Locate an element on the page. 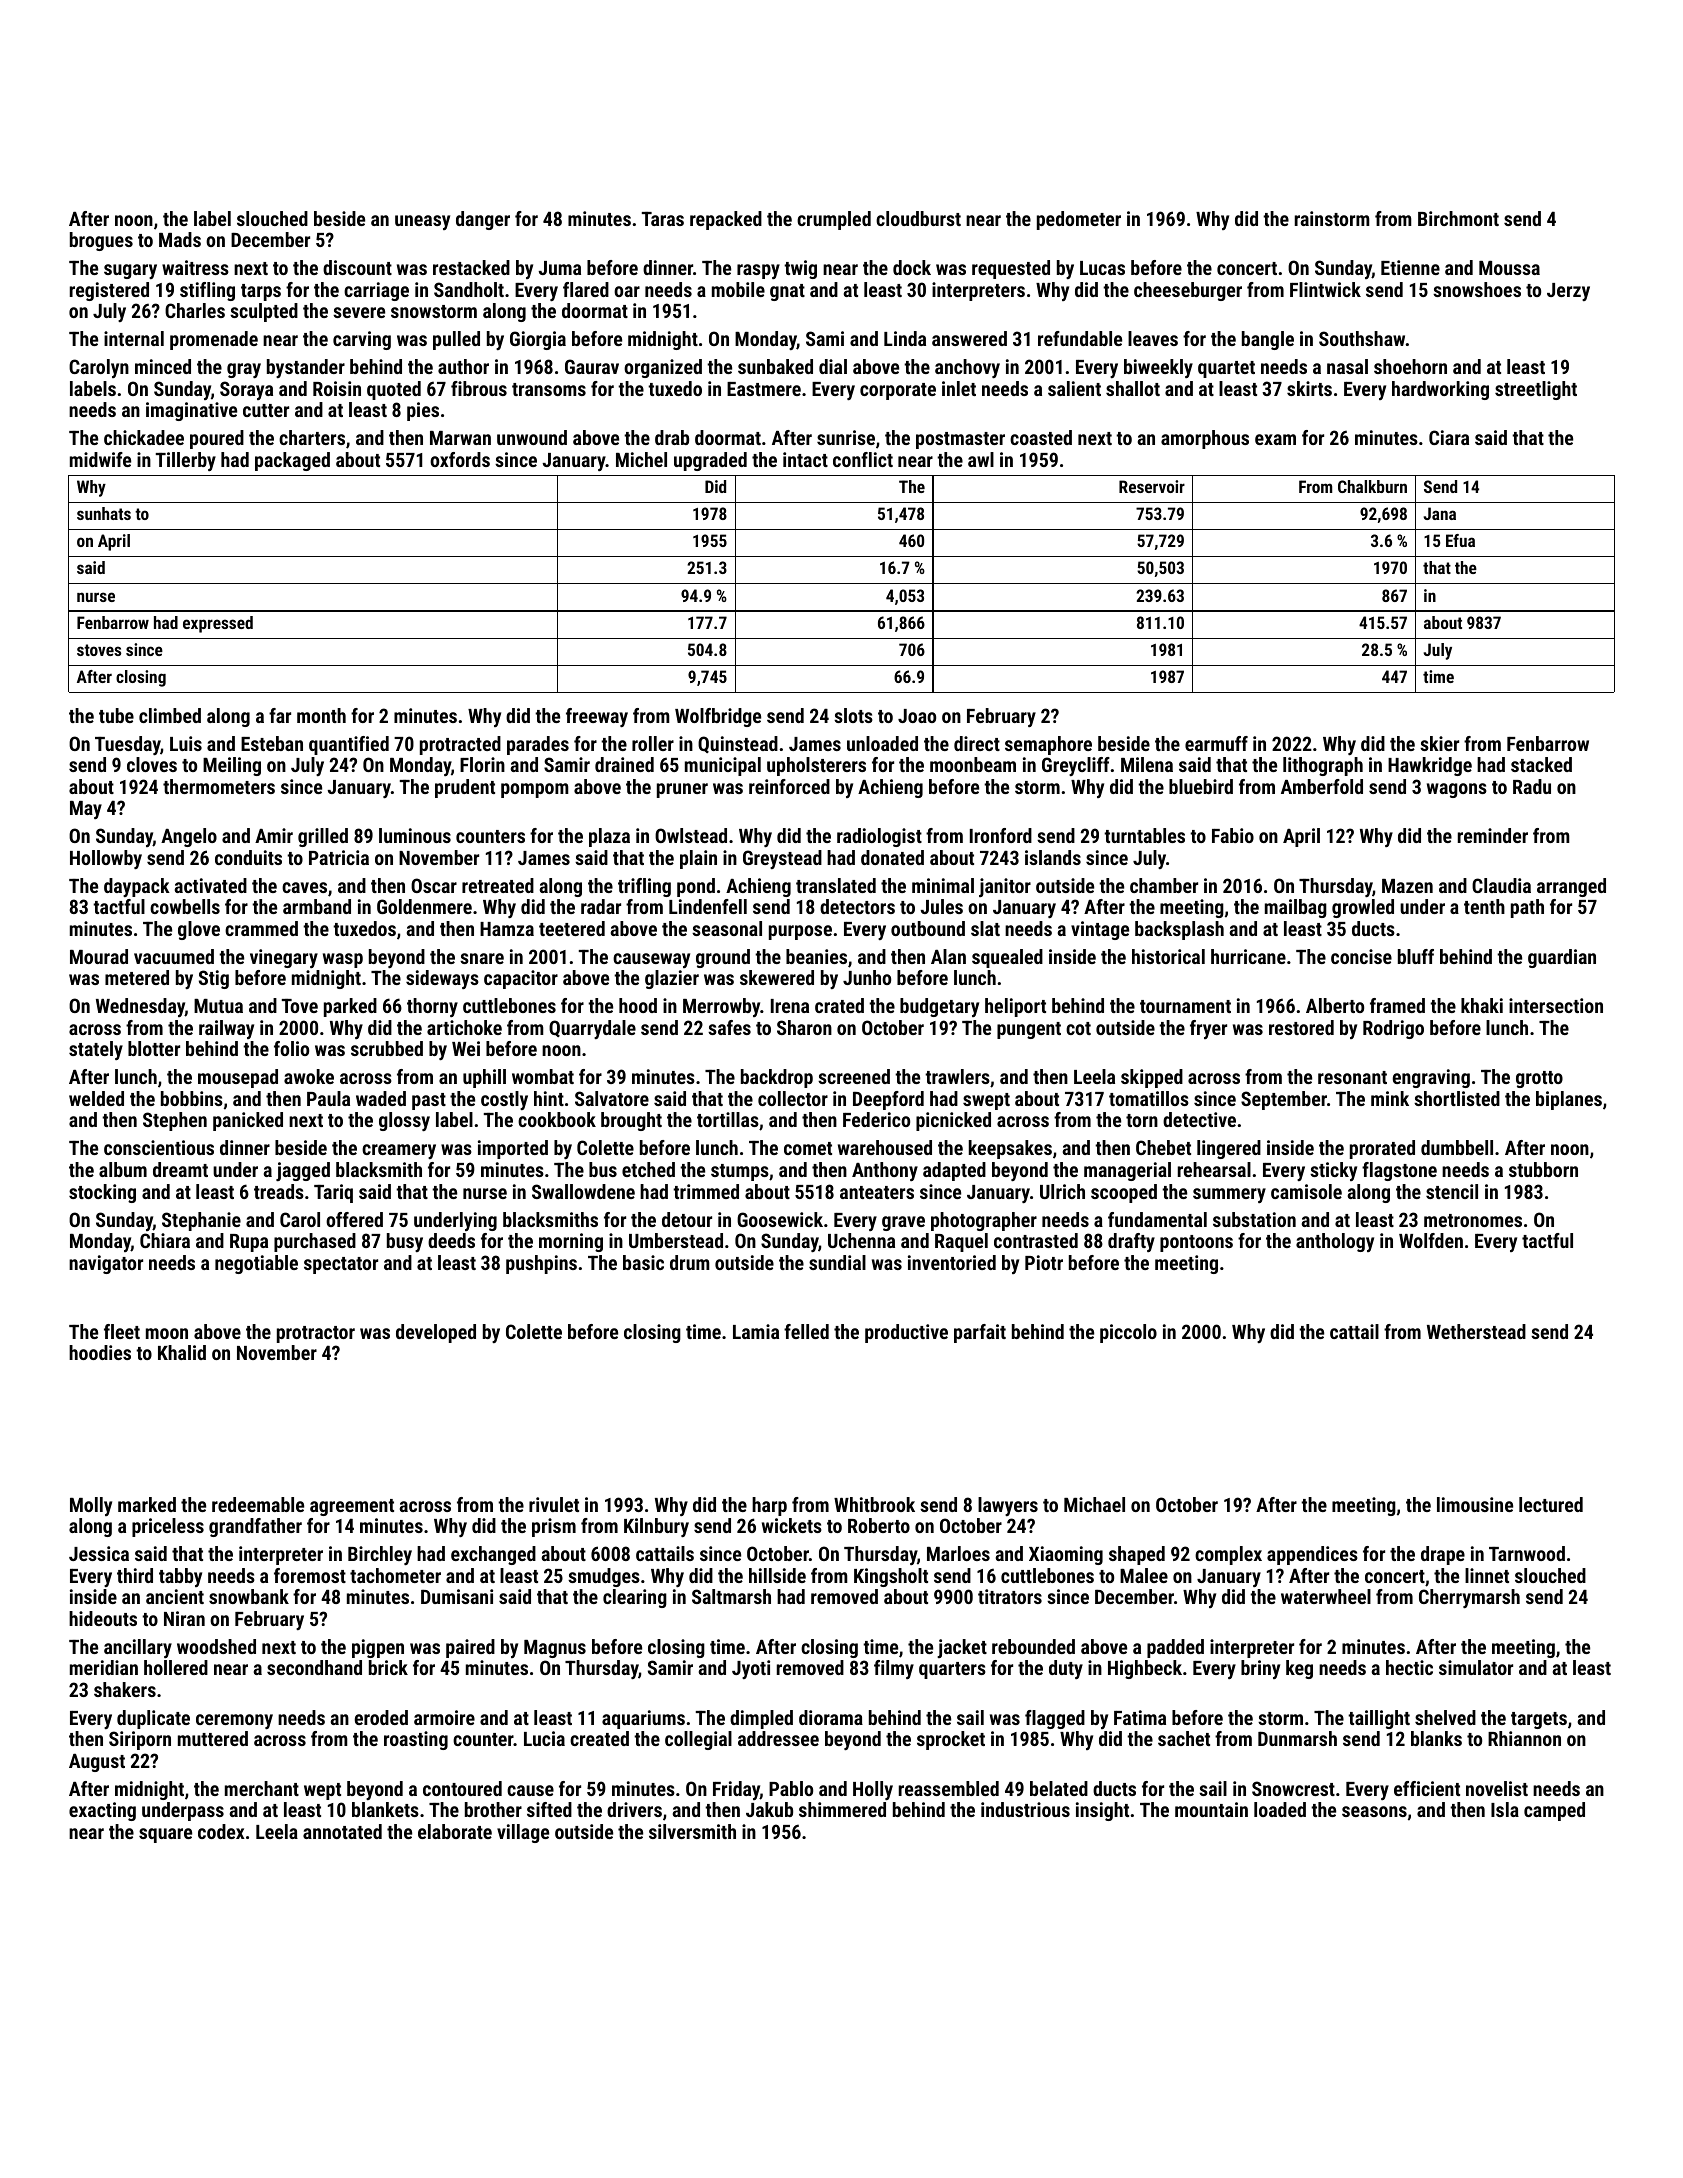 The width and height of the image is (1683, 2178). Wetherstead is located at coordinates (1476, 1331).
